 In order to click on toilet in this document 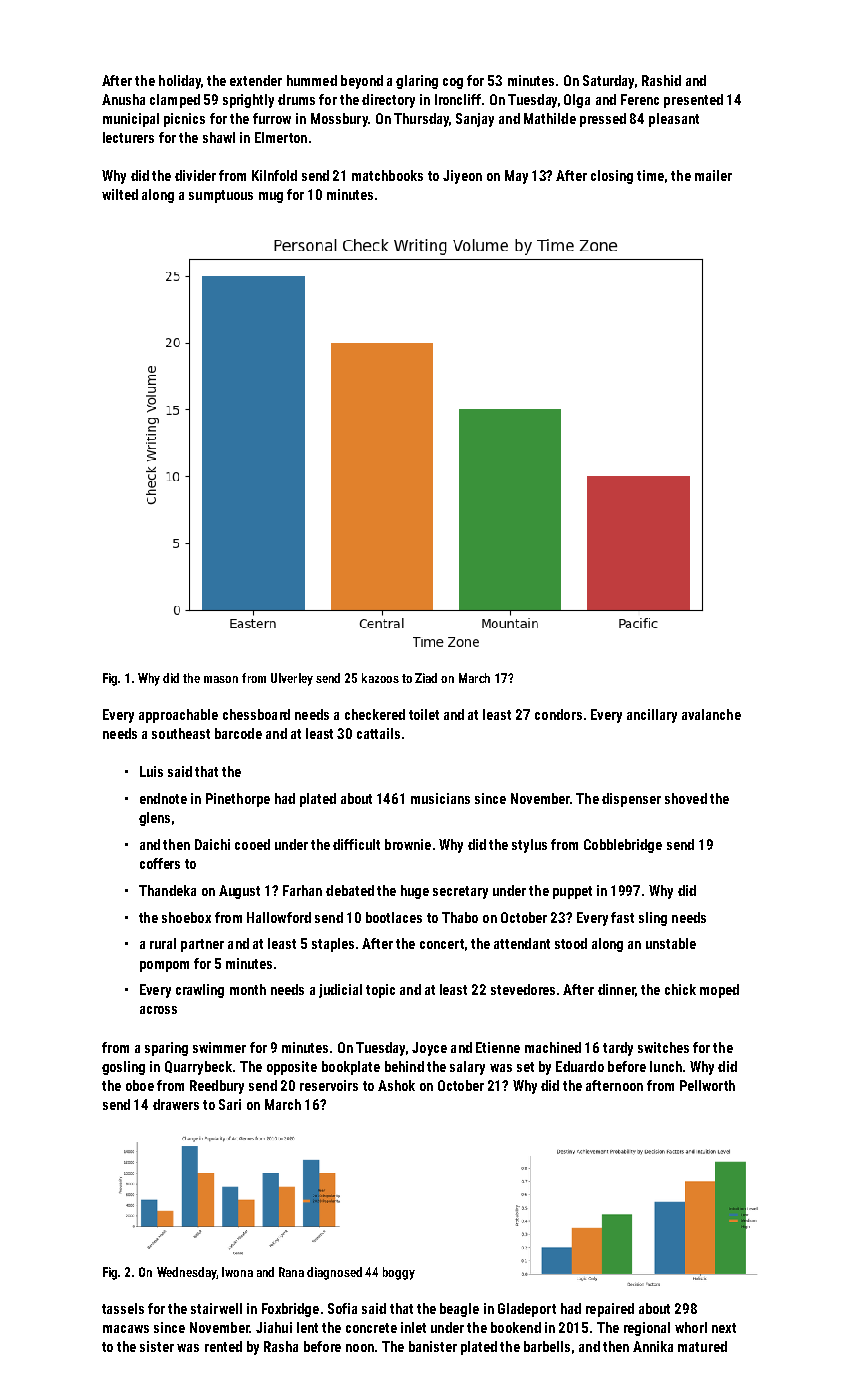, I will do `click(424, 714)`.
